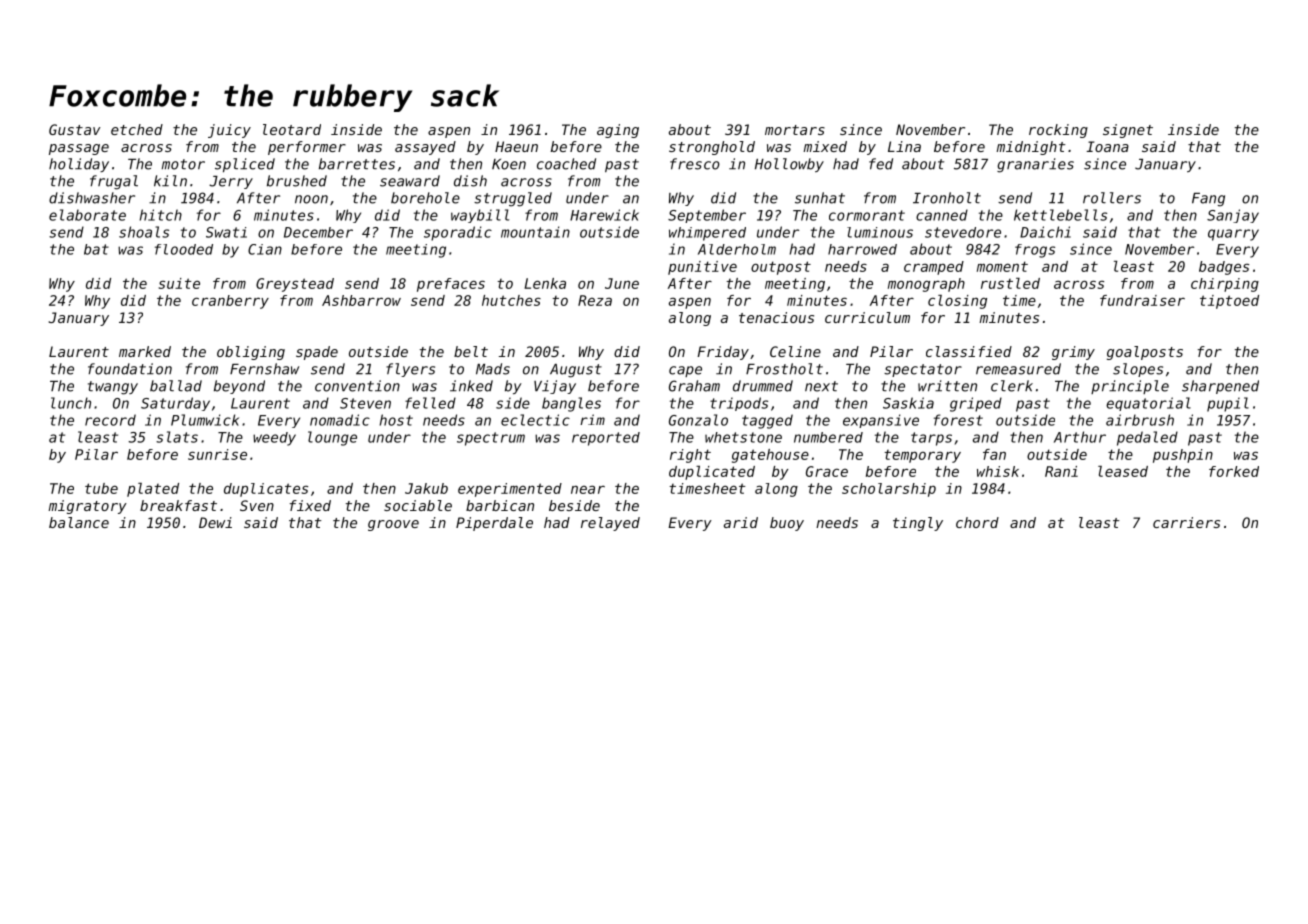  I want to click on breakfast, so click(178, 505).
